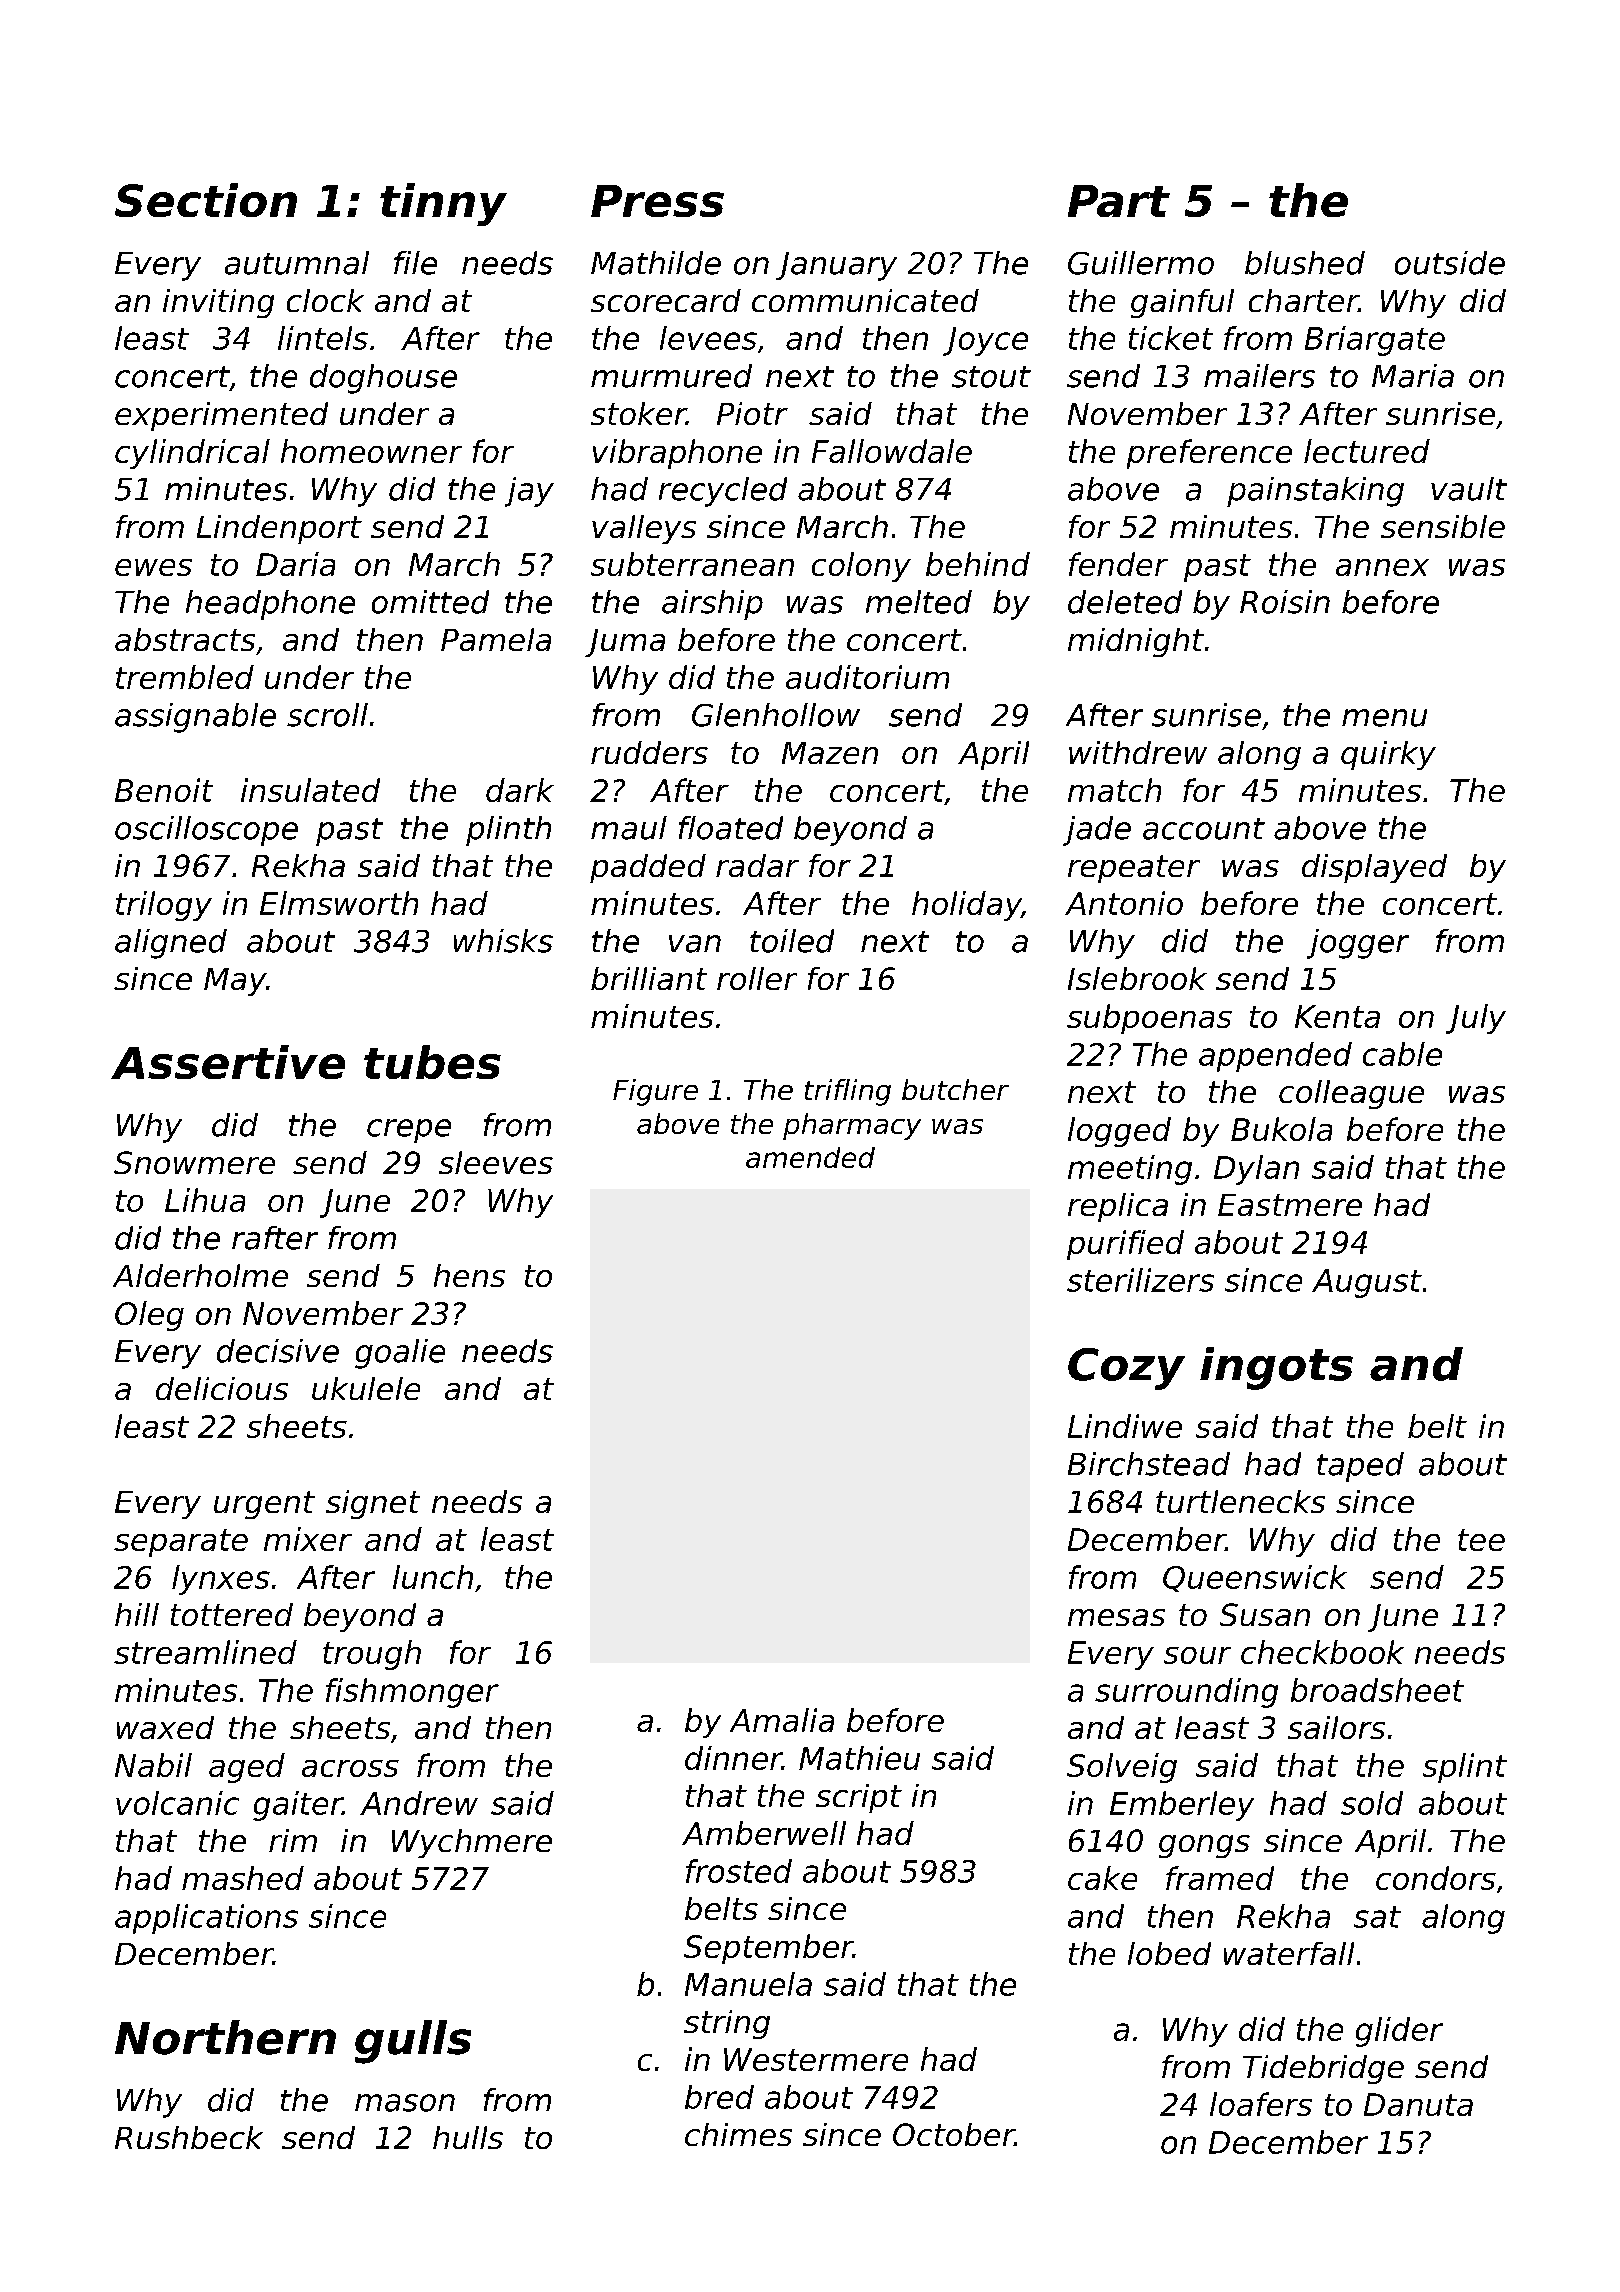  Describe the element at coordinates (655, 1092) in the screenshot. I see `Figure` at that location.
